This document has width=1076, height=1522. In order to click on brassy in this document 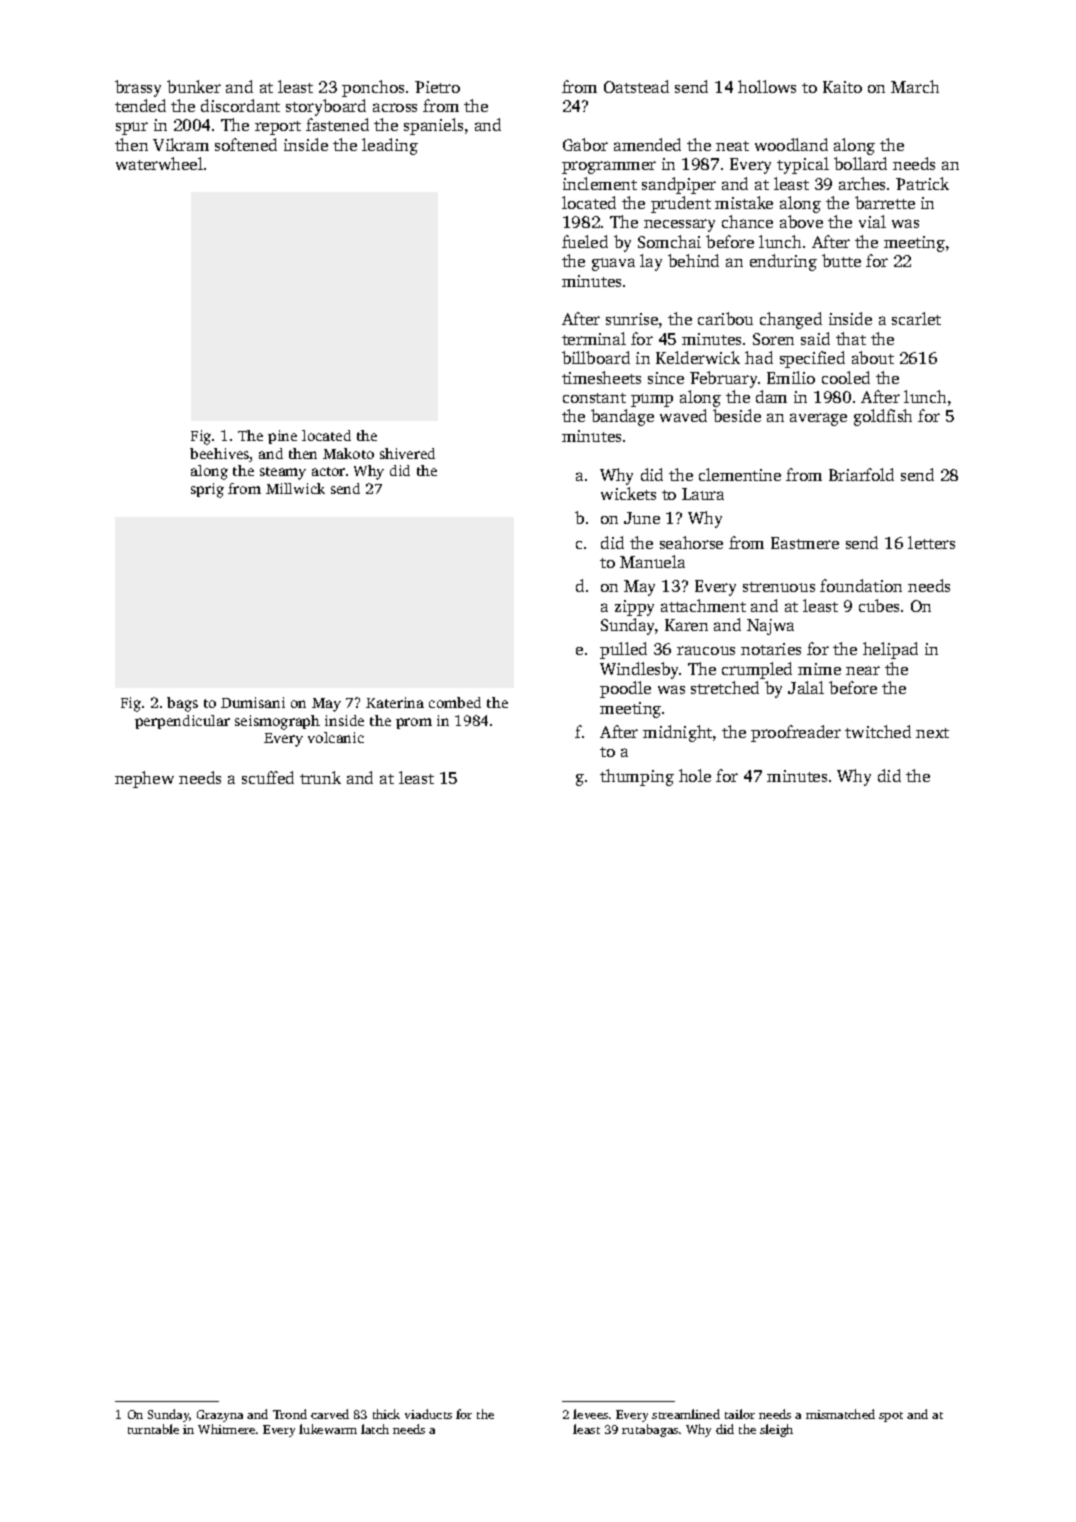, I will do `click(138, 88)`.
